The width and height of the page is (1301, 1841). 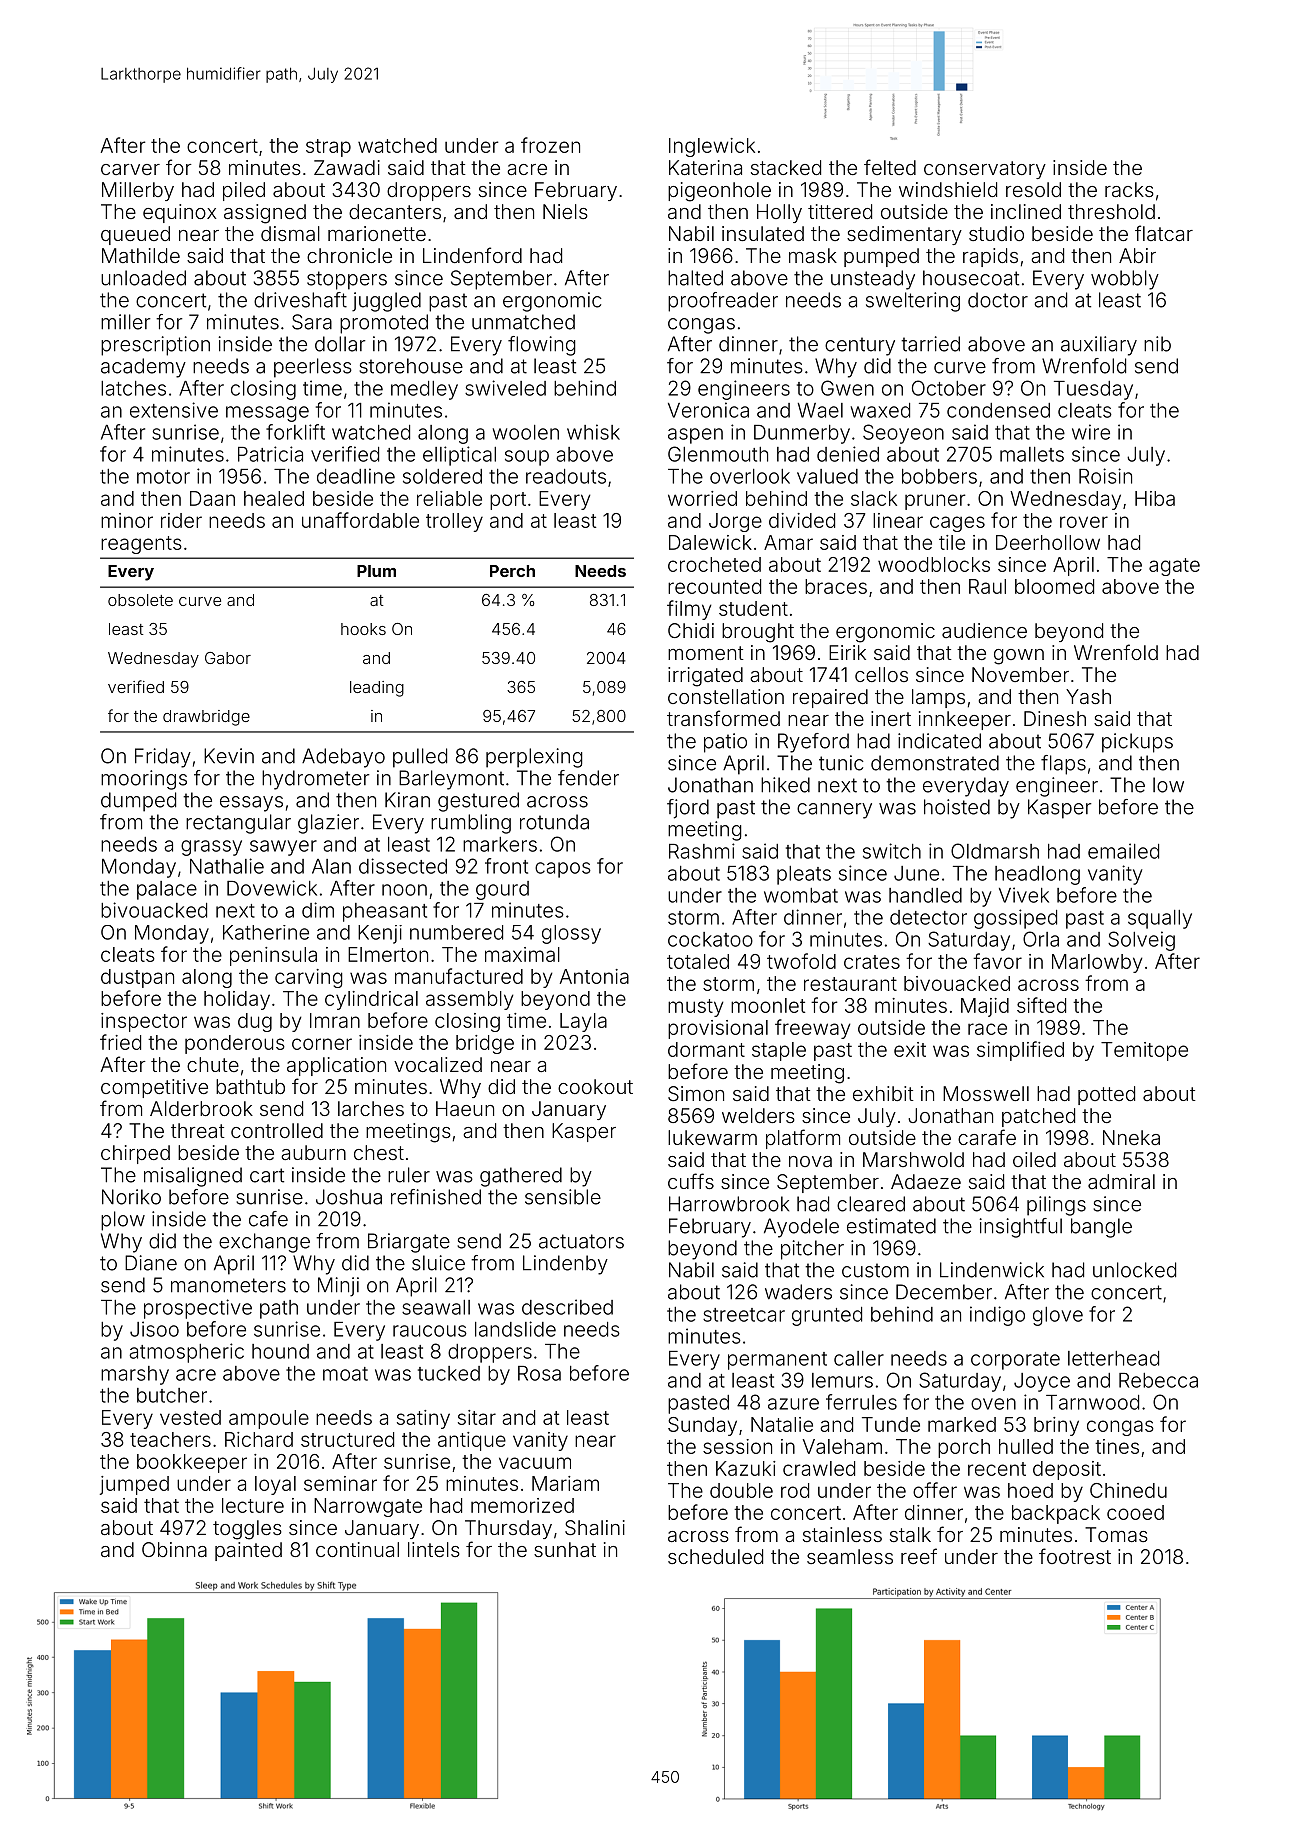 I want to click on staple, so click(x=779, y=1051).
